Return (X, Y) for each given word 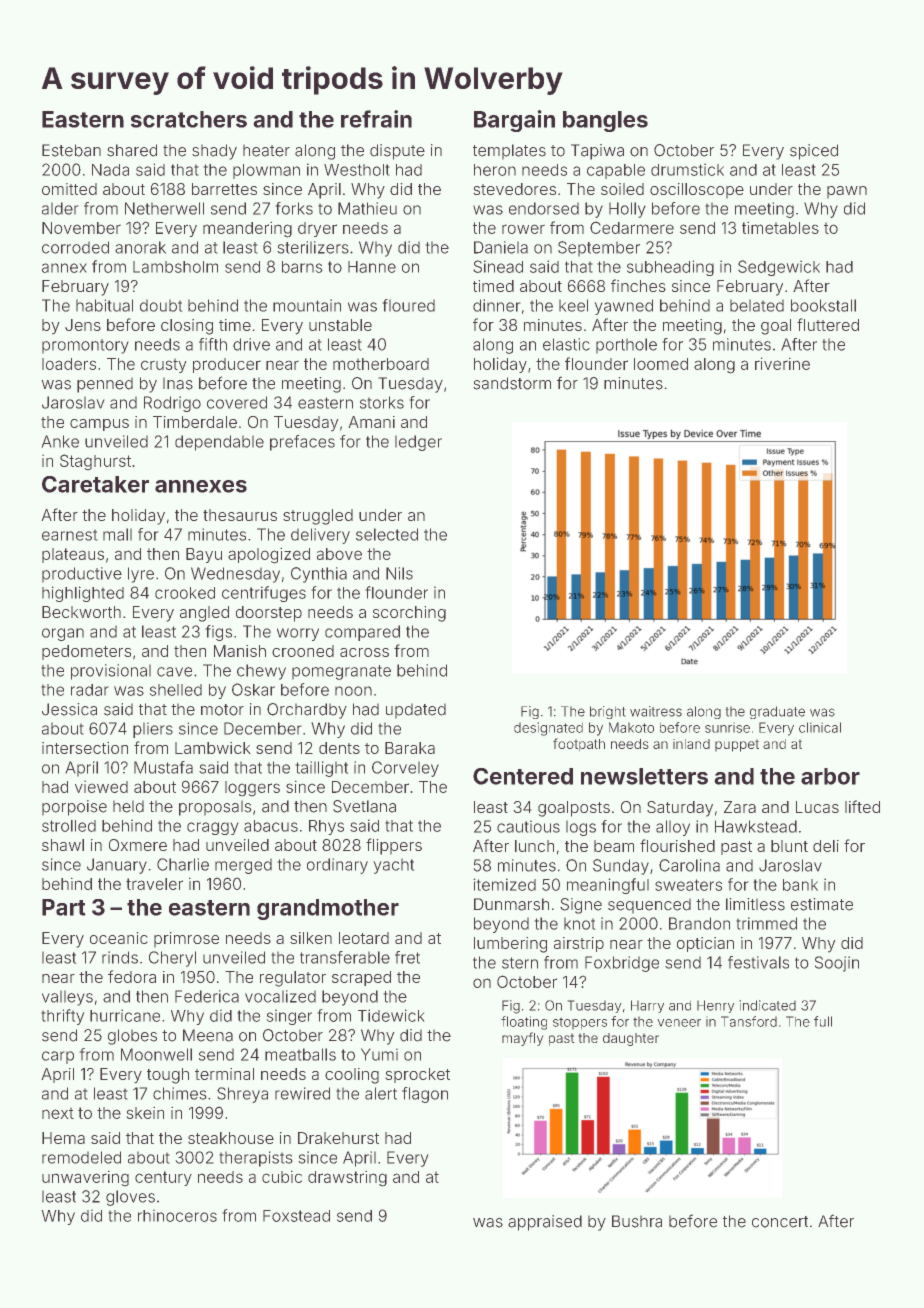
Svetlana (364, 806)
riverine (782, 363)
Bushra (637, 1221)
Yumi (379, 1054)
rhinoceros (177, 1215)
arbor (830, 776)
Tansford (749, 1021)
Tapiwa (597, 152)
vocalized (280, 996)
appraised (545, 1223)
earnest (70, 535)
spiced (814, 152)
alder (60, 208)
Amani (371, 422)
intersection (85, 748)
